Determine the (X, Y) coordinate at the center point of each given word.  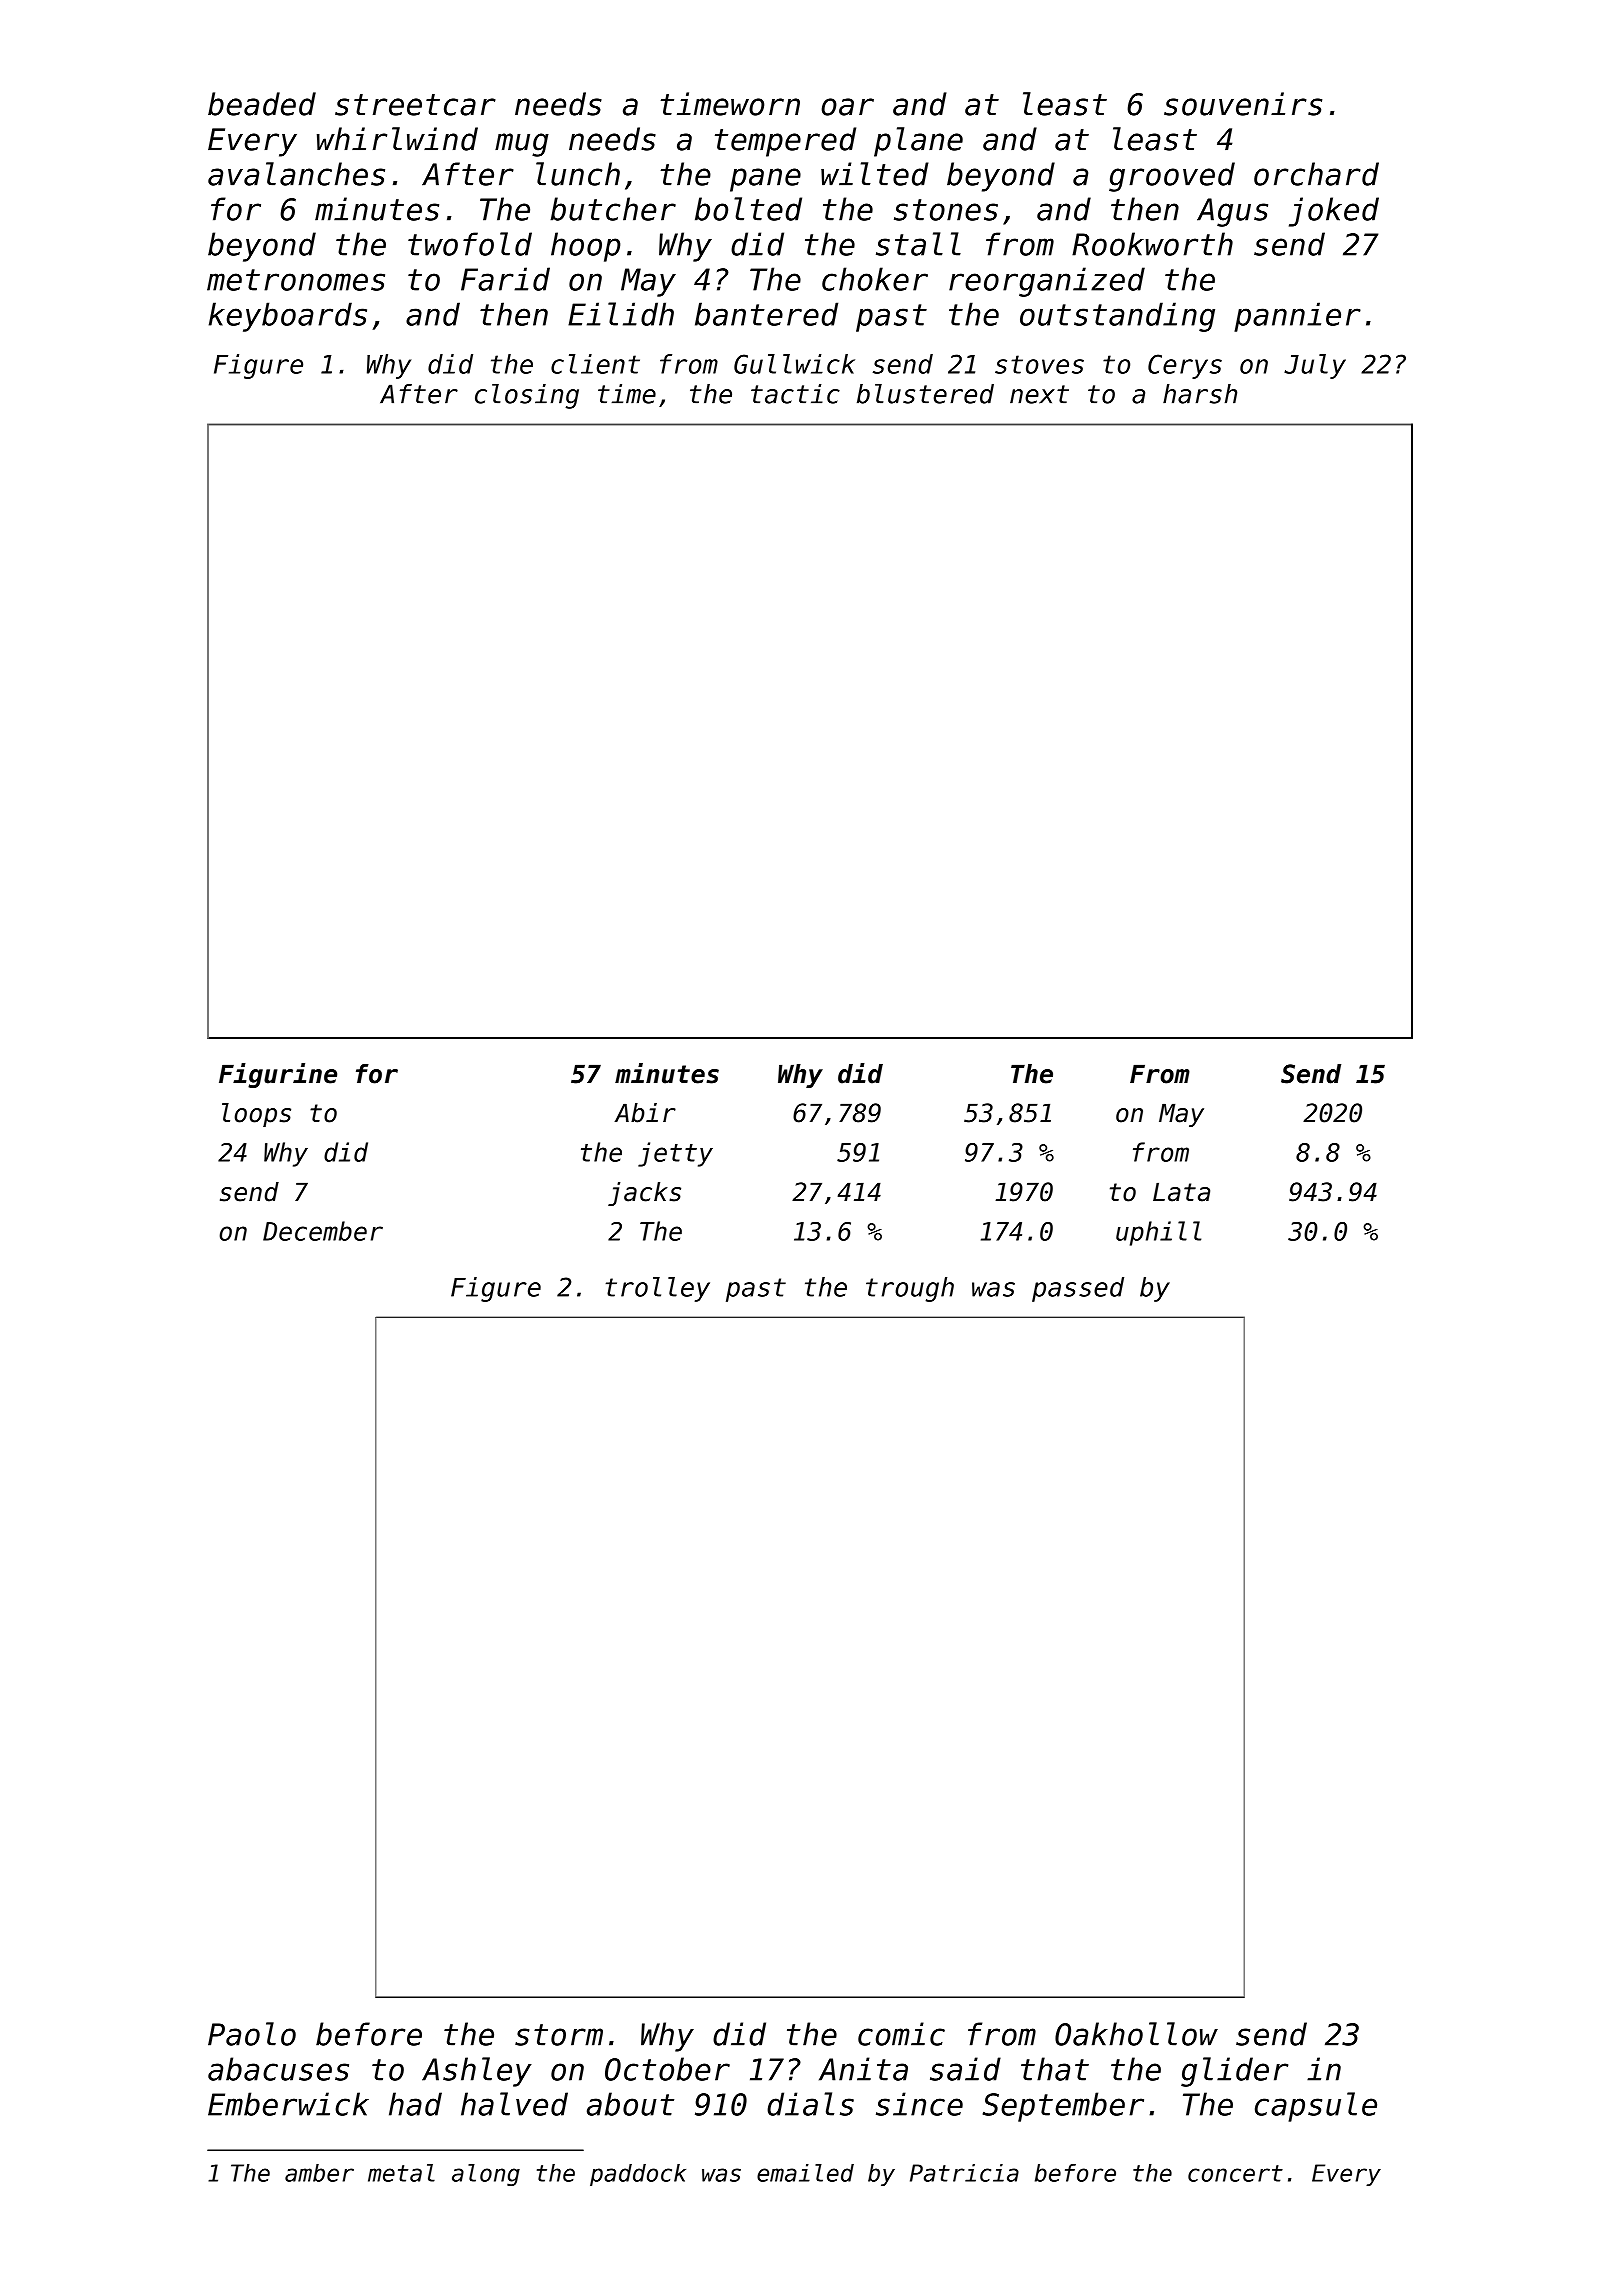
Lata (1181, 1192)
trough (910, 1289)
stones (946, 210)
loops (256, 1115)
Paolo (252, 2034)
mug (522, 145)
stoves (1039, 364)
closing (527, 396)
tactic (795, 394)
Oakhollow (1136, 2034)
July (1315, 366)
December (323, 1231)
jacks (644, 1194)
